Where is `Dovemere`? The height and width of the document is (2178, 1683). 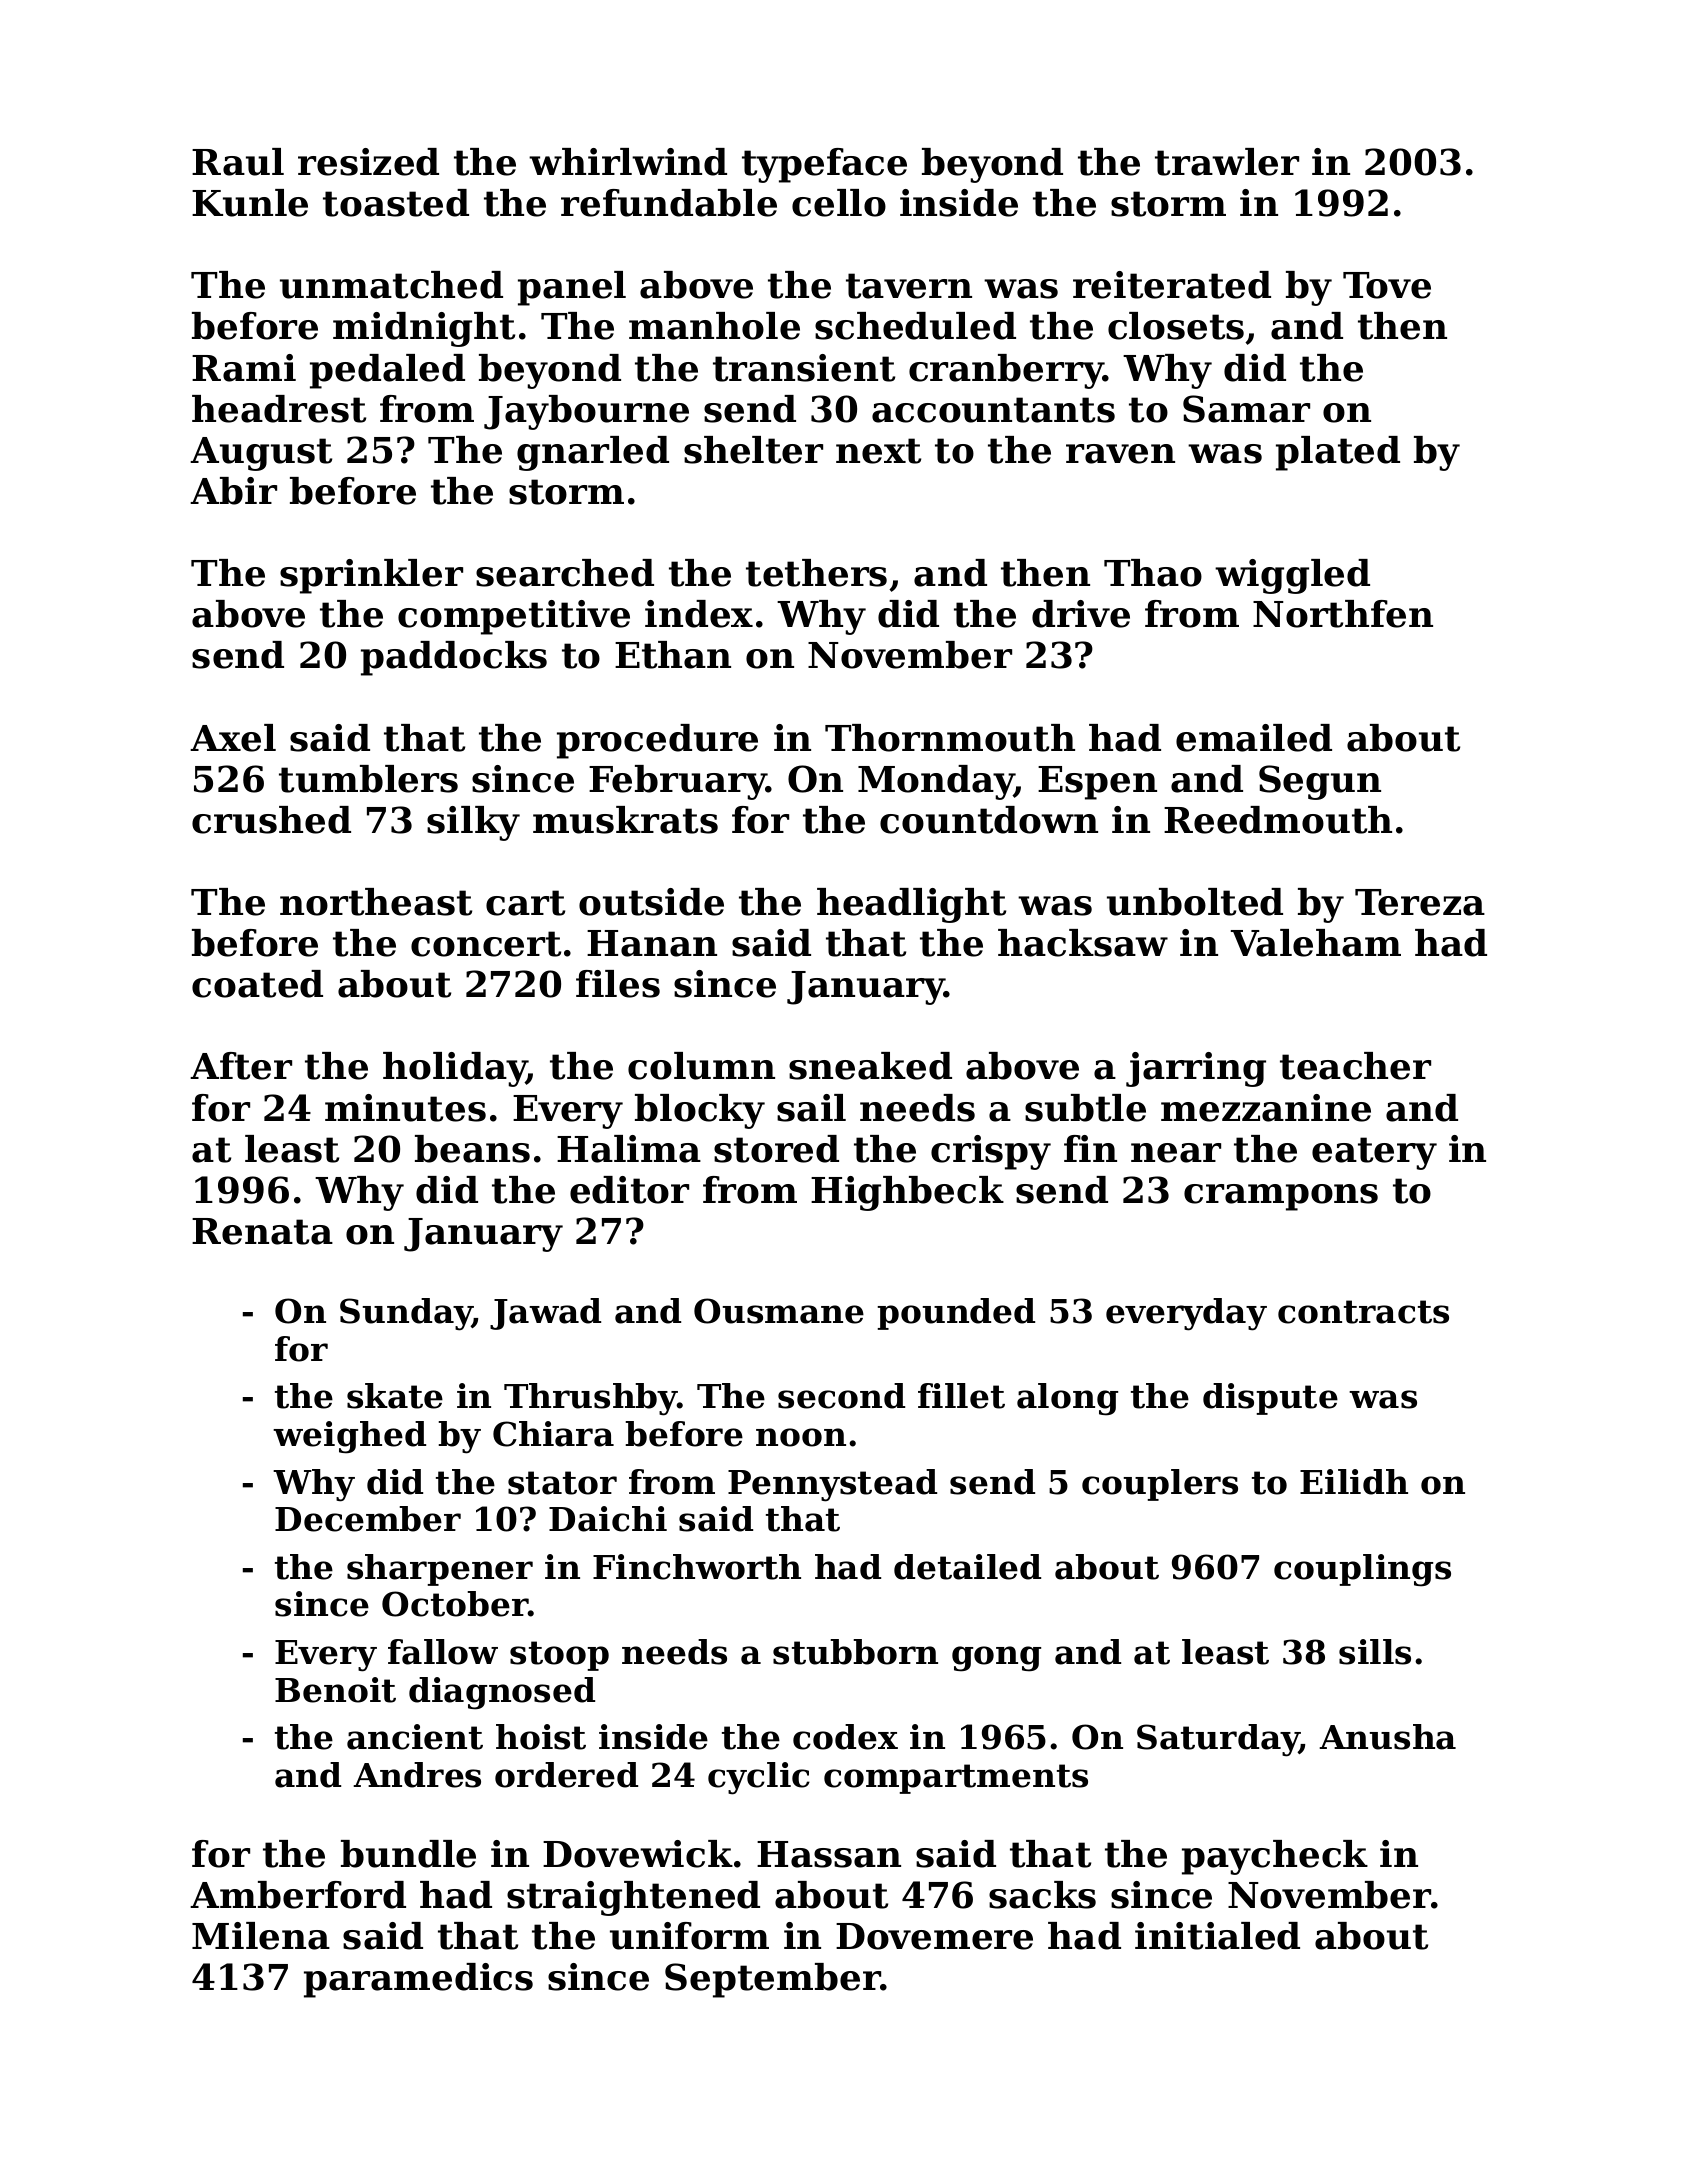 Dovemere is located at coordinates (934, 1936).
